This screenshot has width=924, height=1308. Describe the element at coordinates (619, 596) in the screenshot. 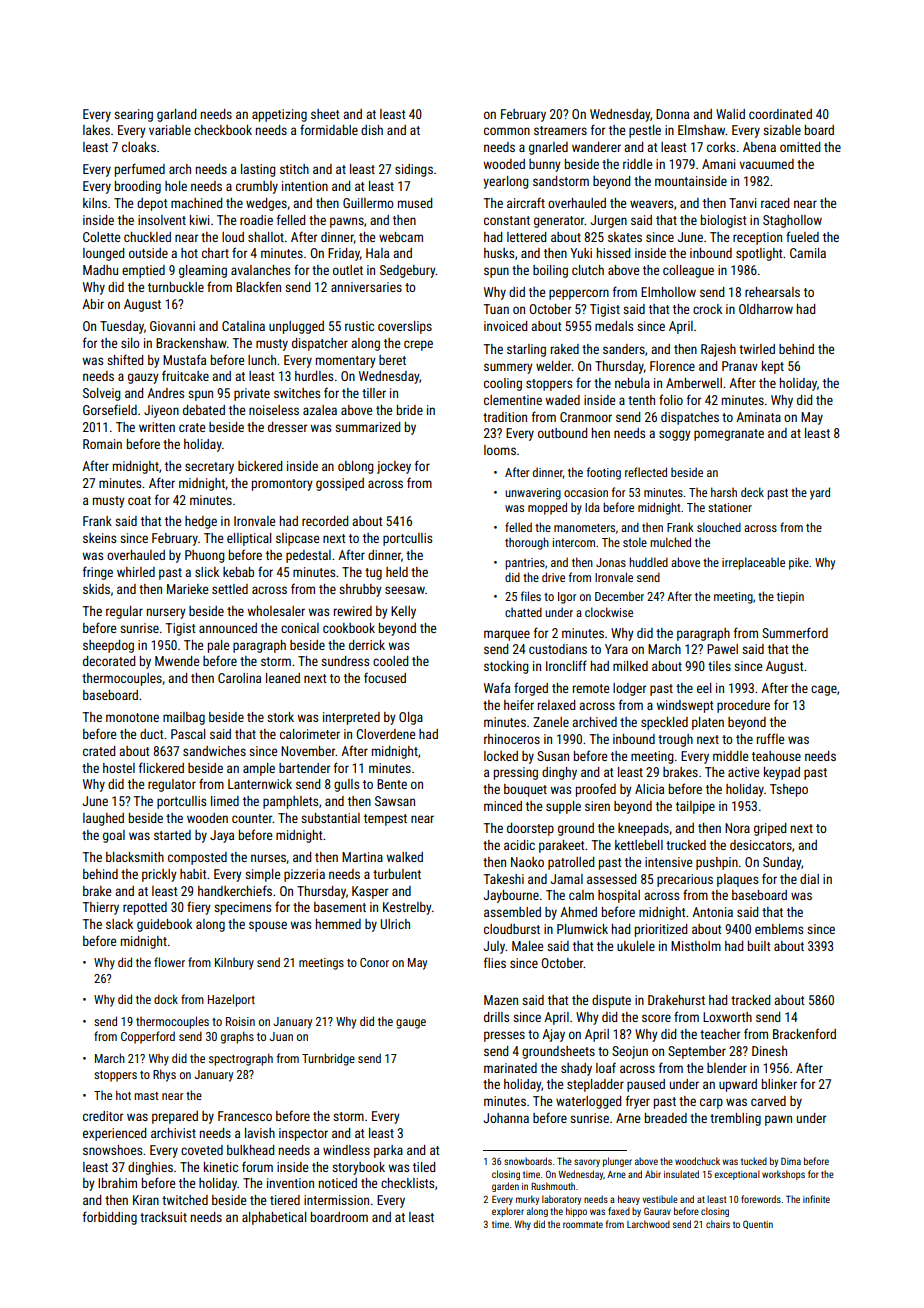

I see `December` at that location.
